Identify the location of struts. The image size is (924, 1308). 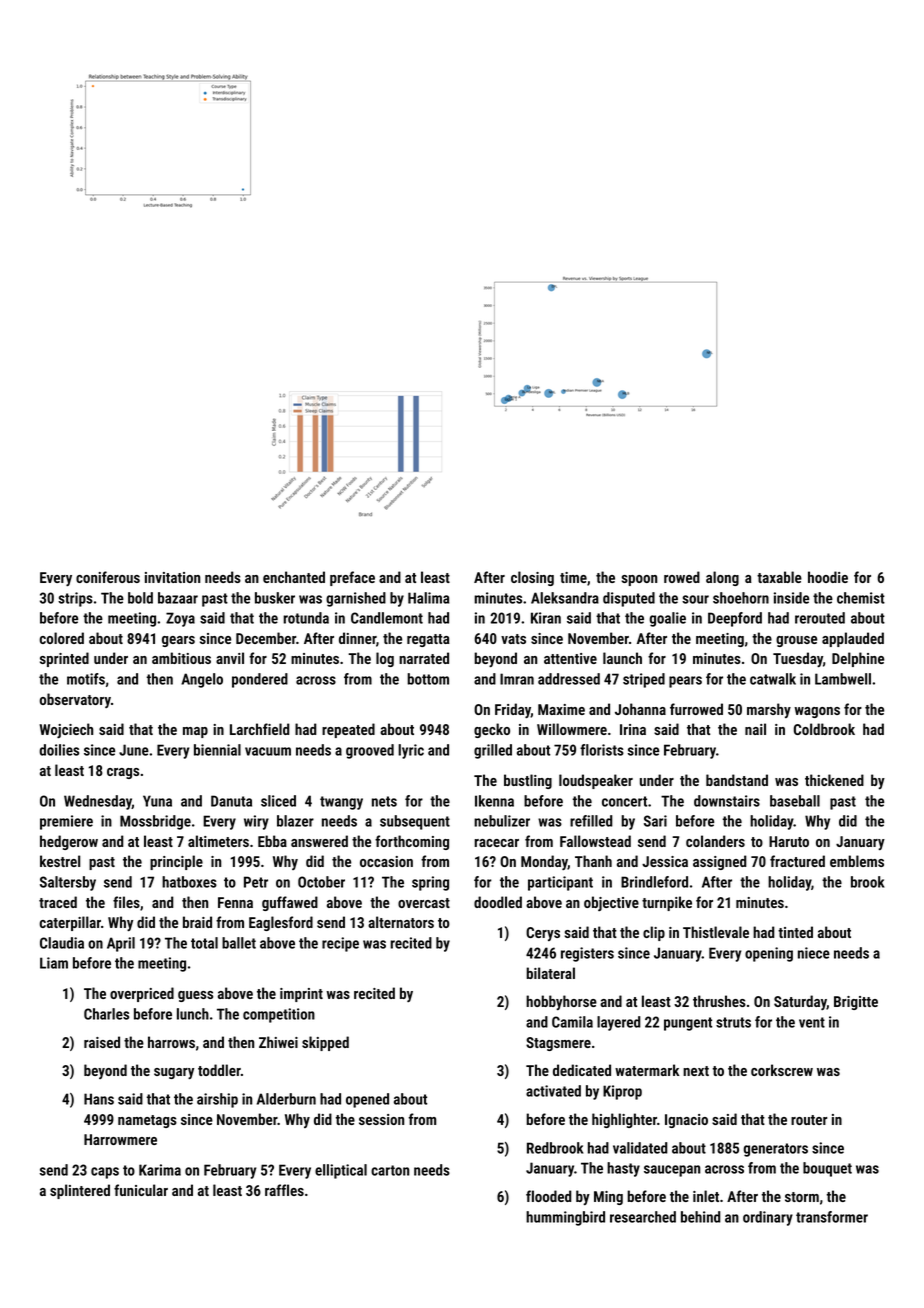
(733, 1022).
